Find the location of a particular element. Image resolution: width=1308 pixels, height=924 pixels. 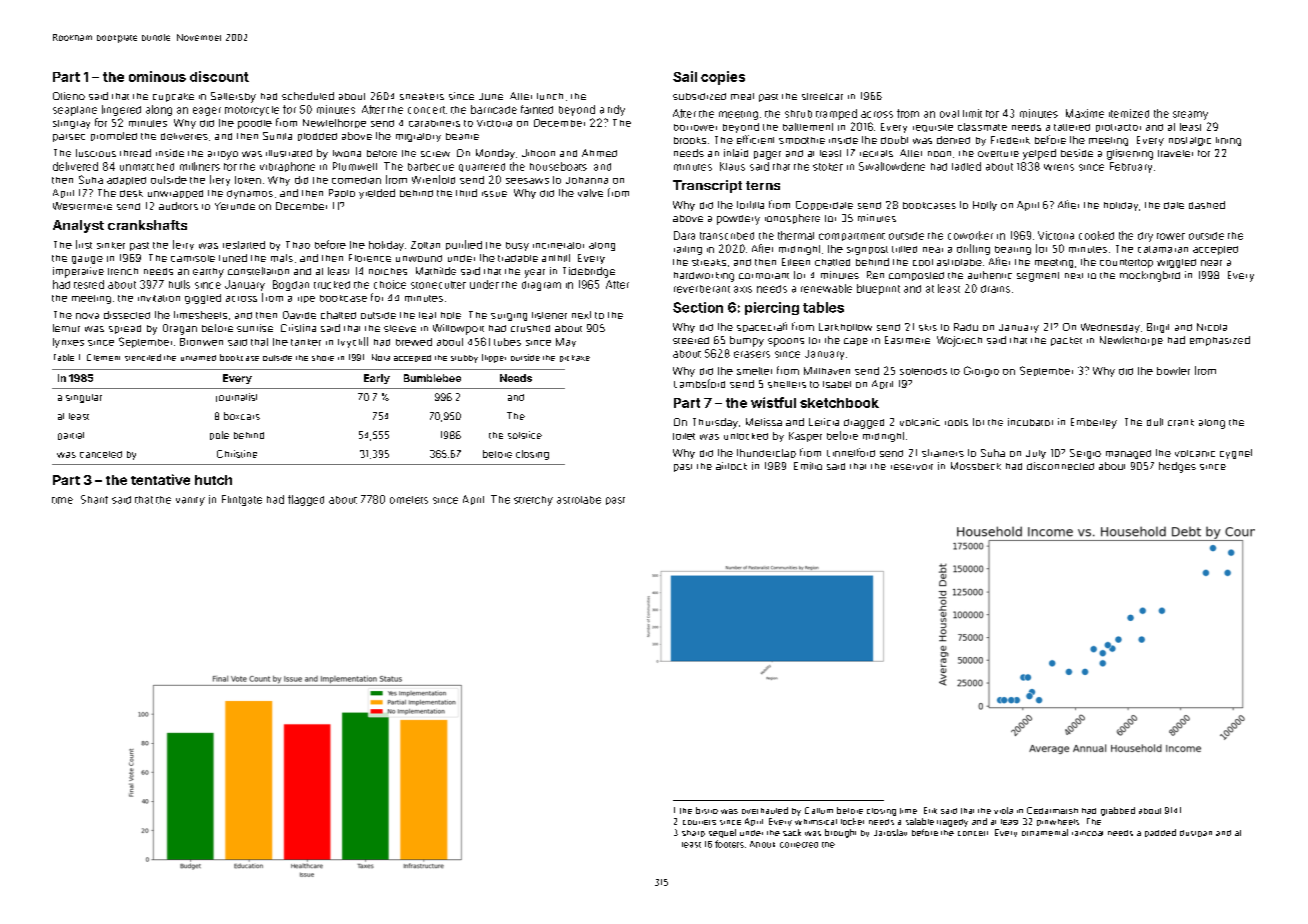

copies is located at coordinates (723, 78).
